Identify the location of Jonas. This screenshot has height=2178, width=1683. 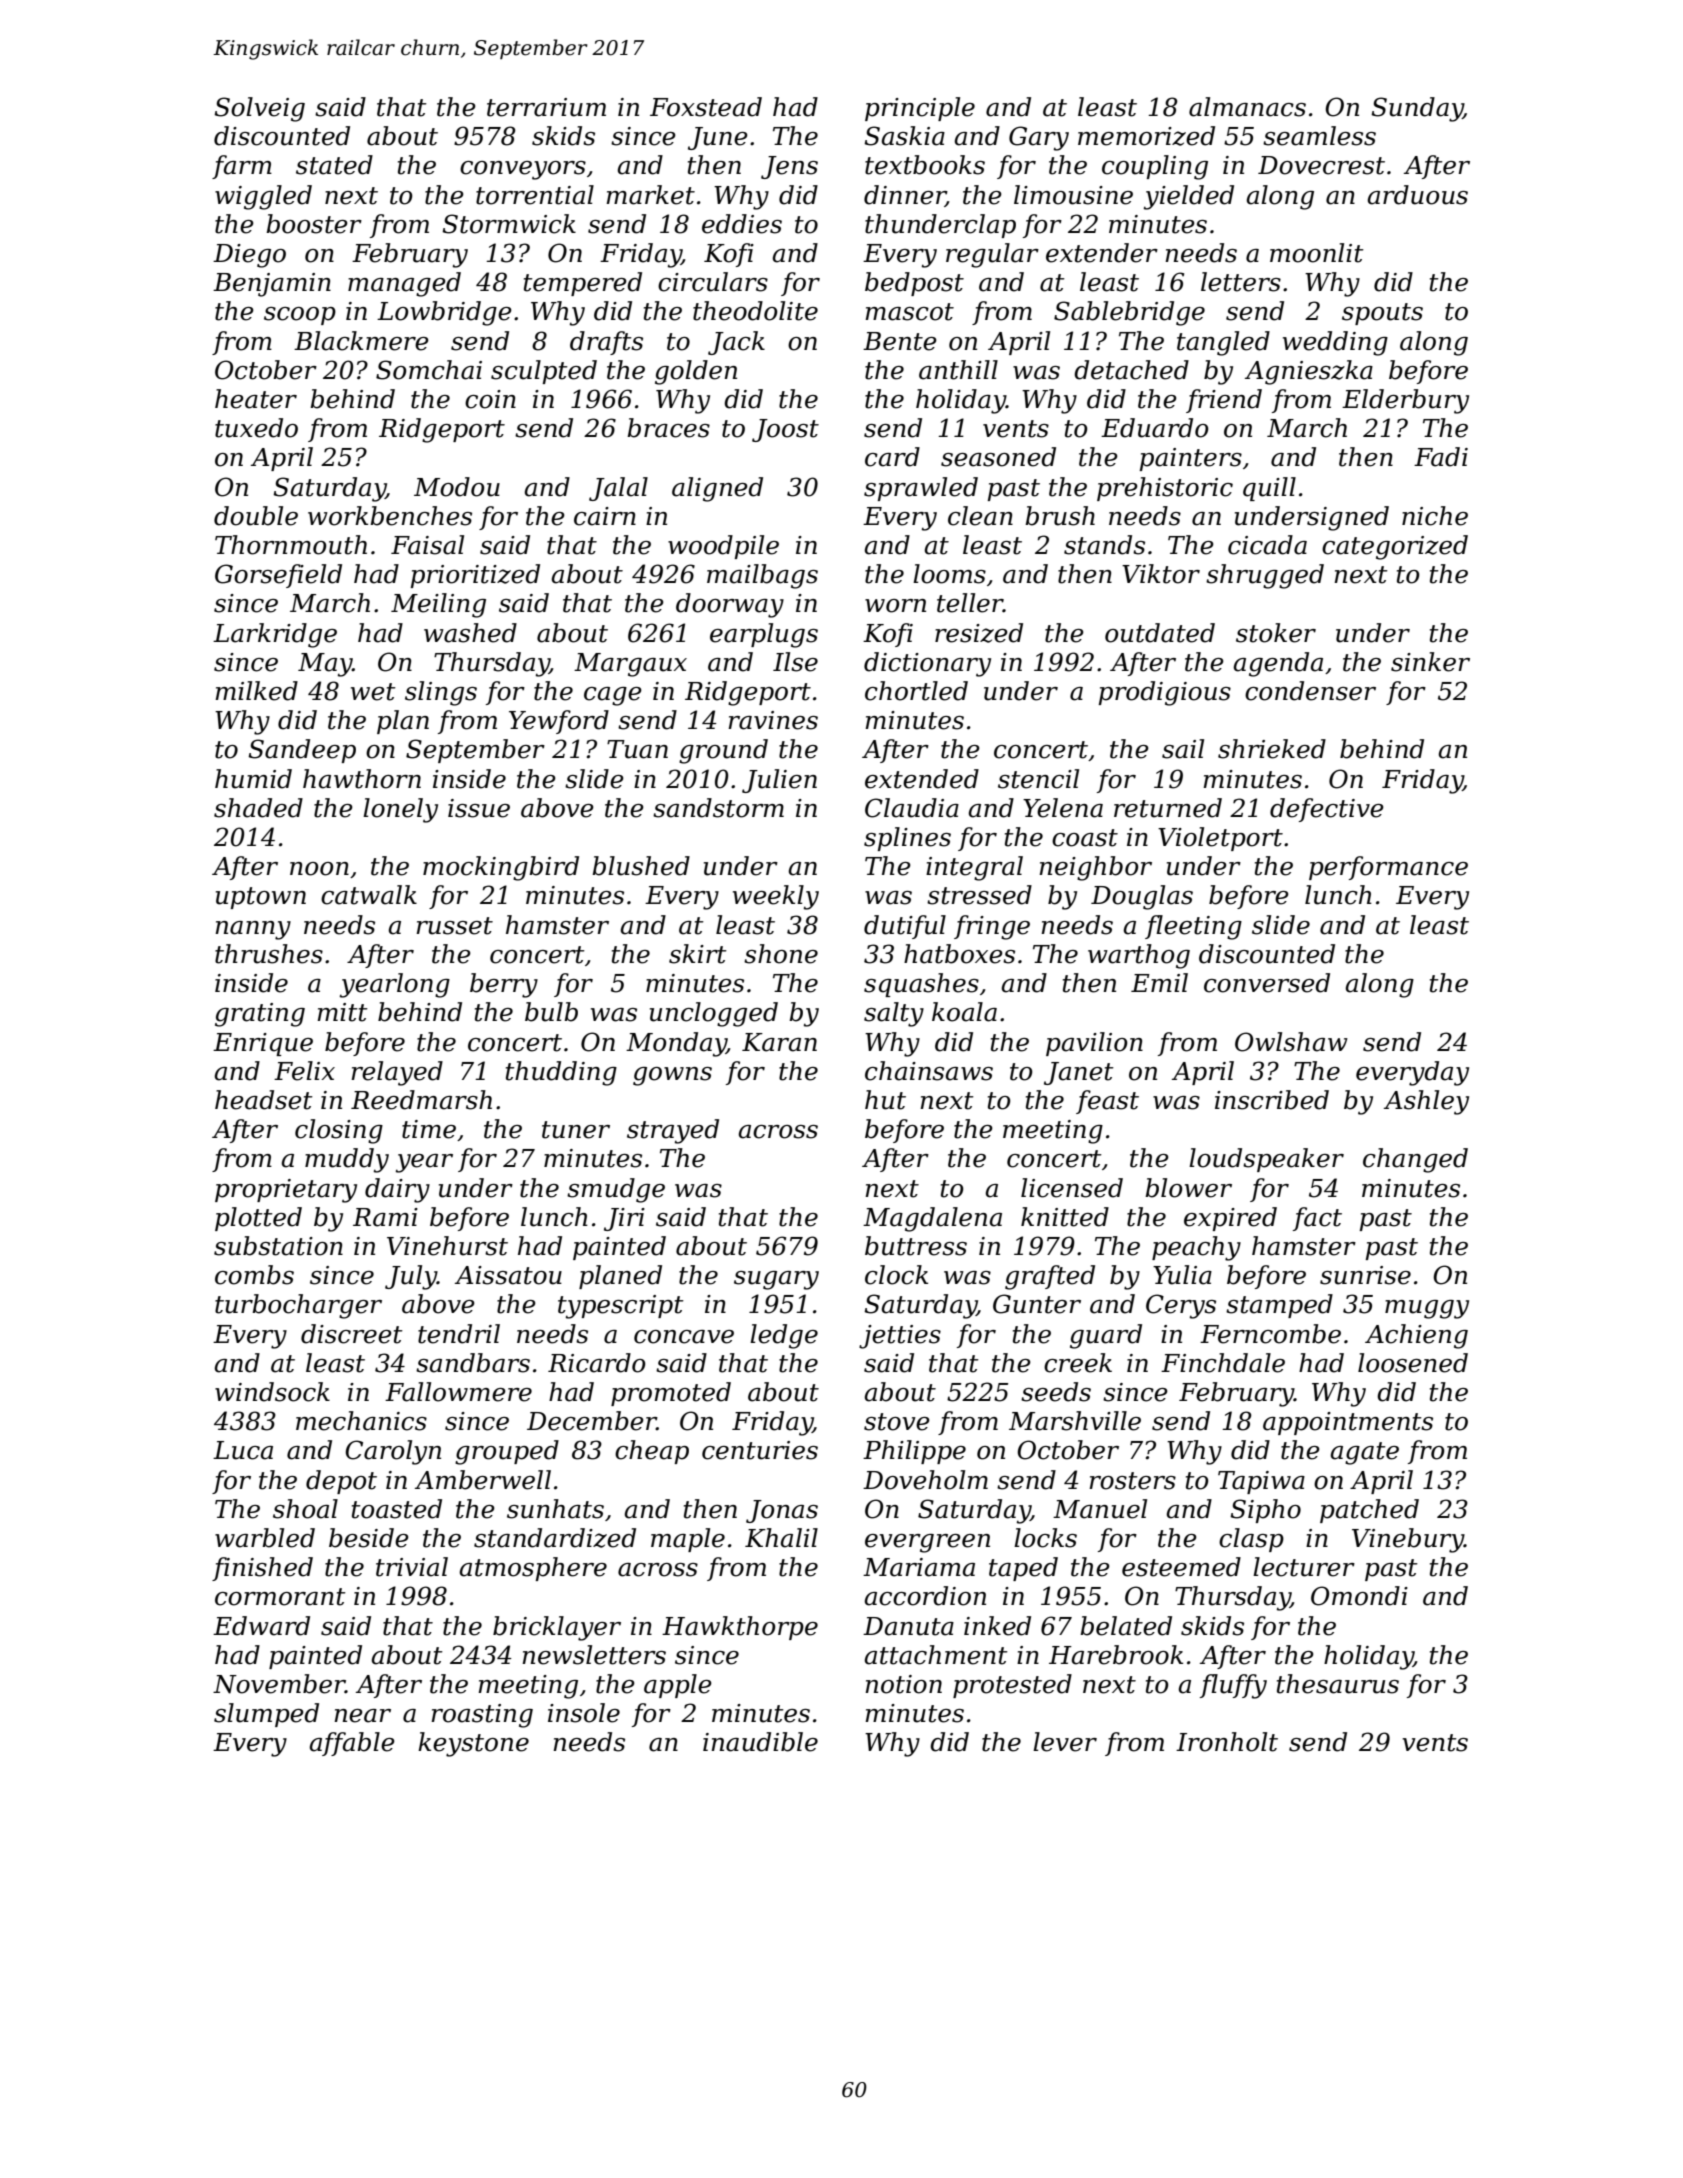
(782, 1511).
